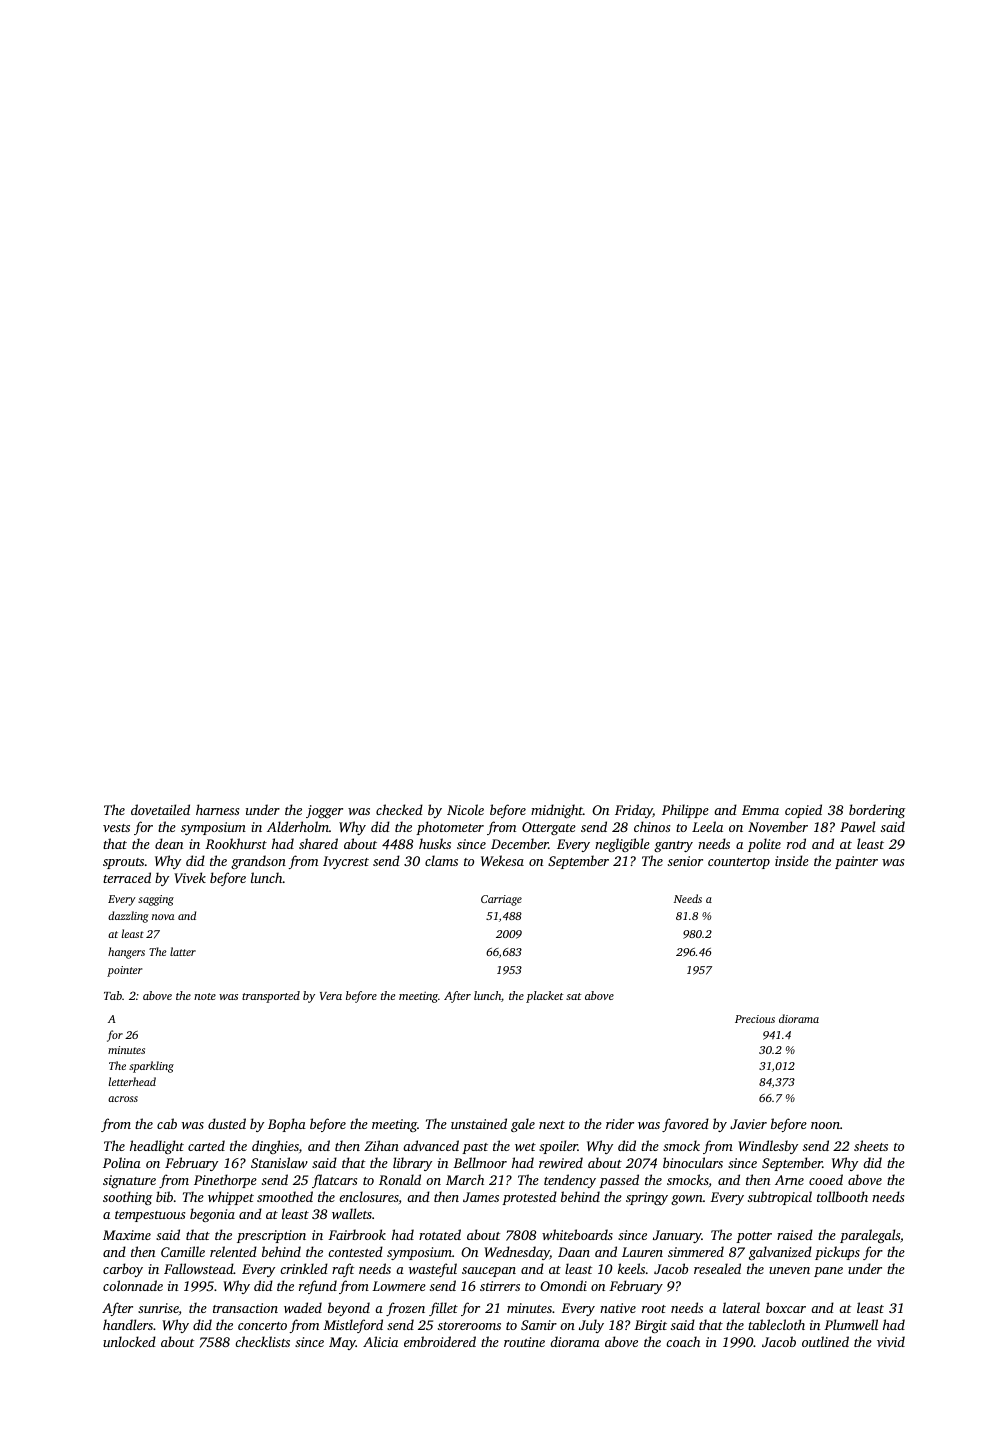 The height and width of the document is (1432, 1008). I want to click on Emma, so click(760, 810).
